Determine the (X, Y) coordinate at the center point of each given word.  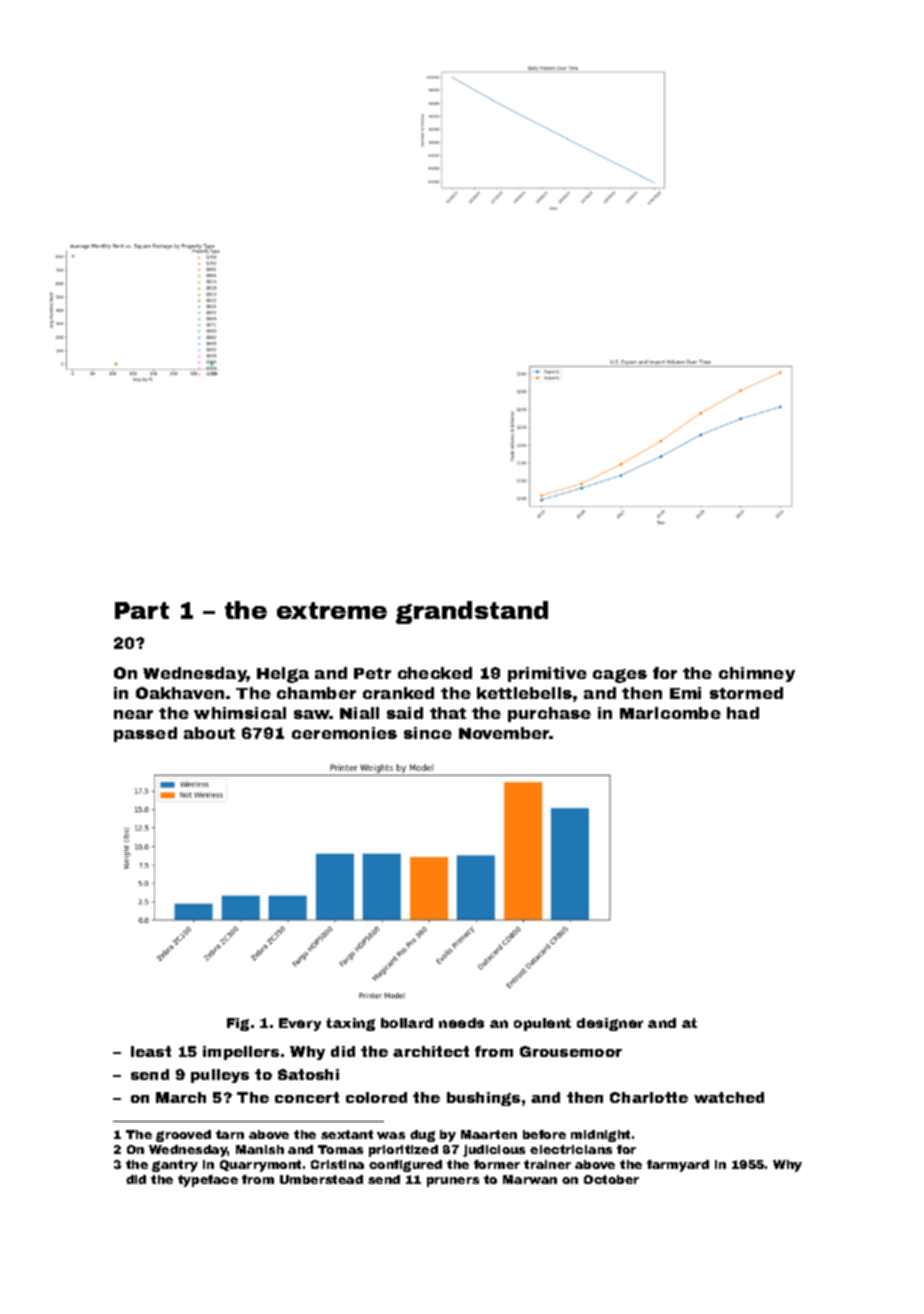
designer (610, 1024)
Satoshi (308, 1074)
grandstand (472, 612)
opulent (542, 1024)
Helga (283, 675)
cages (620, 676)
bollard (407, 1023)
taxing (350, 1024)
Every (300, 1024)
